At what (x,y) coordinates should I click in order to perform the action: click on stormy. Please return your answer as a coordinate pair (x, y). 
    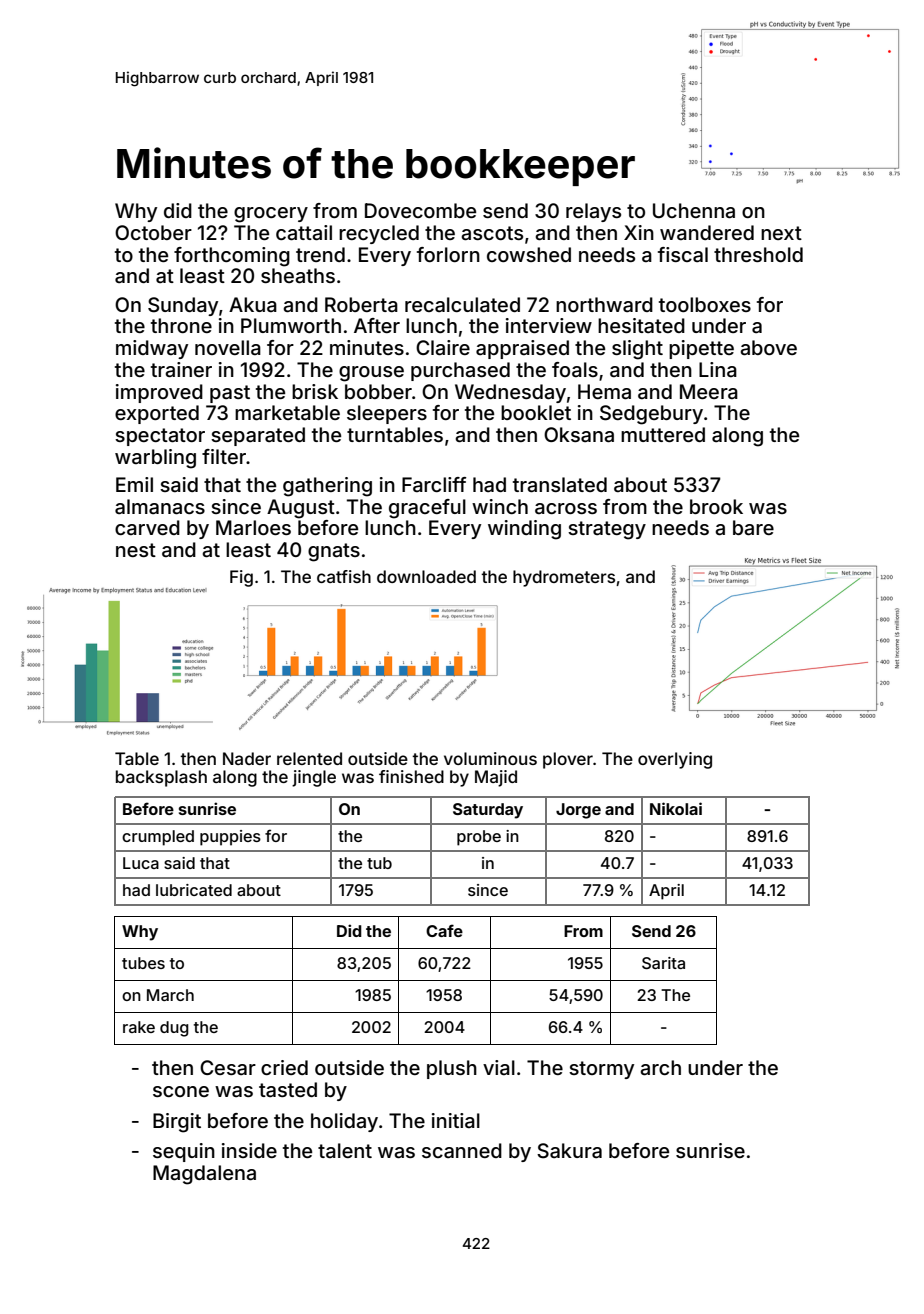
    Looking at the image, I should click on (601, 1070).
